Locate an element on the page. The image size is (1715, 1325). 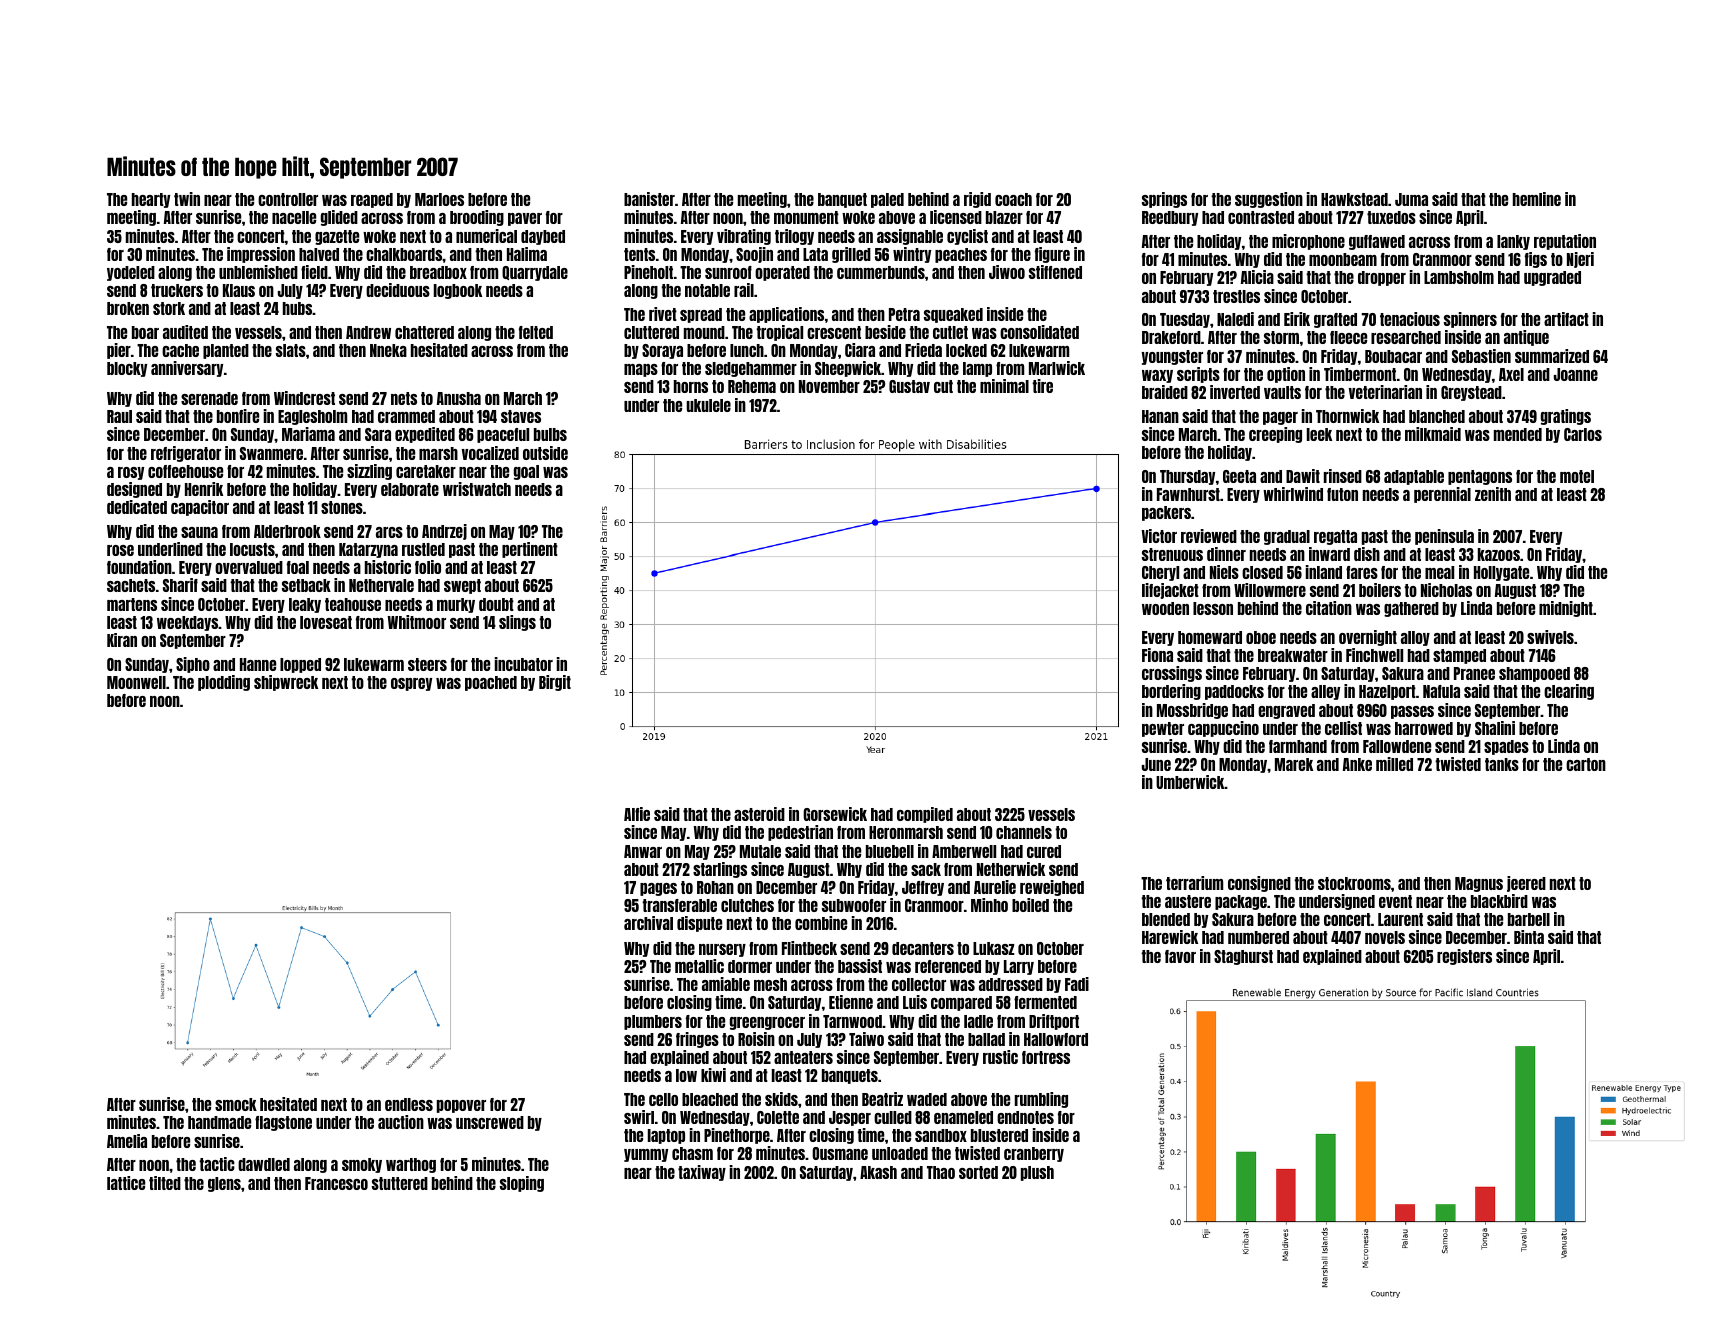
Magnus is located at coordinates (1479, 884).
